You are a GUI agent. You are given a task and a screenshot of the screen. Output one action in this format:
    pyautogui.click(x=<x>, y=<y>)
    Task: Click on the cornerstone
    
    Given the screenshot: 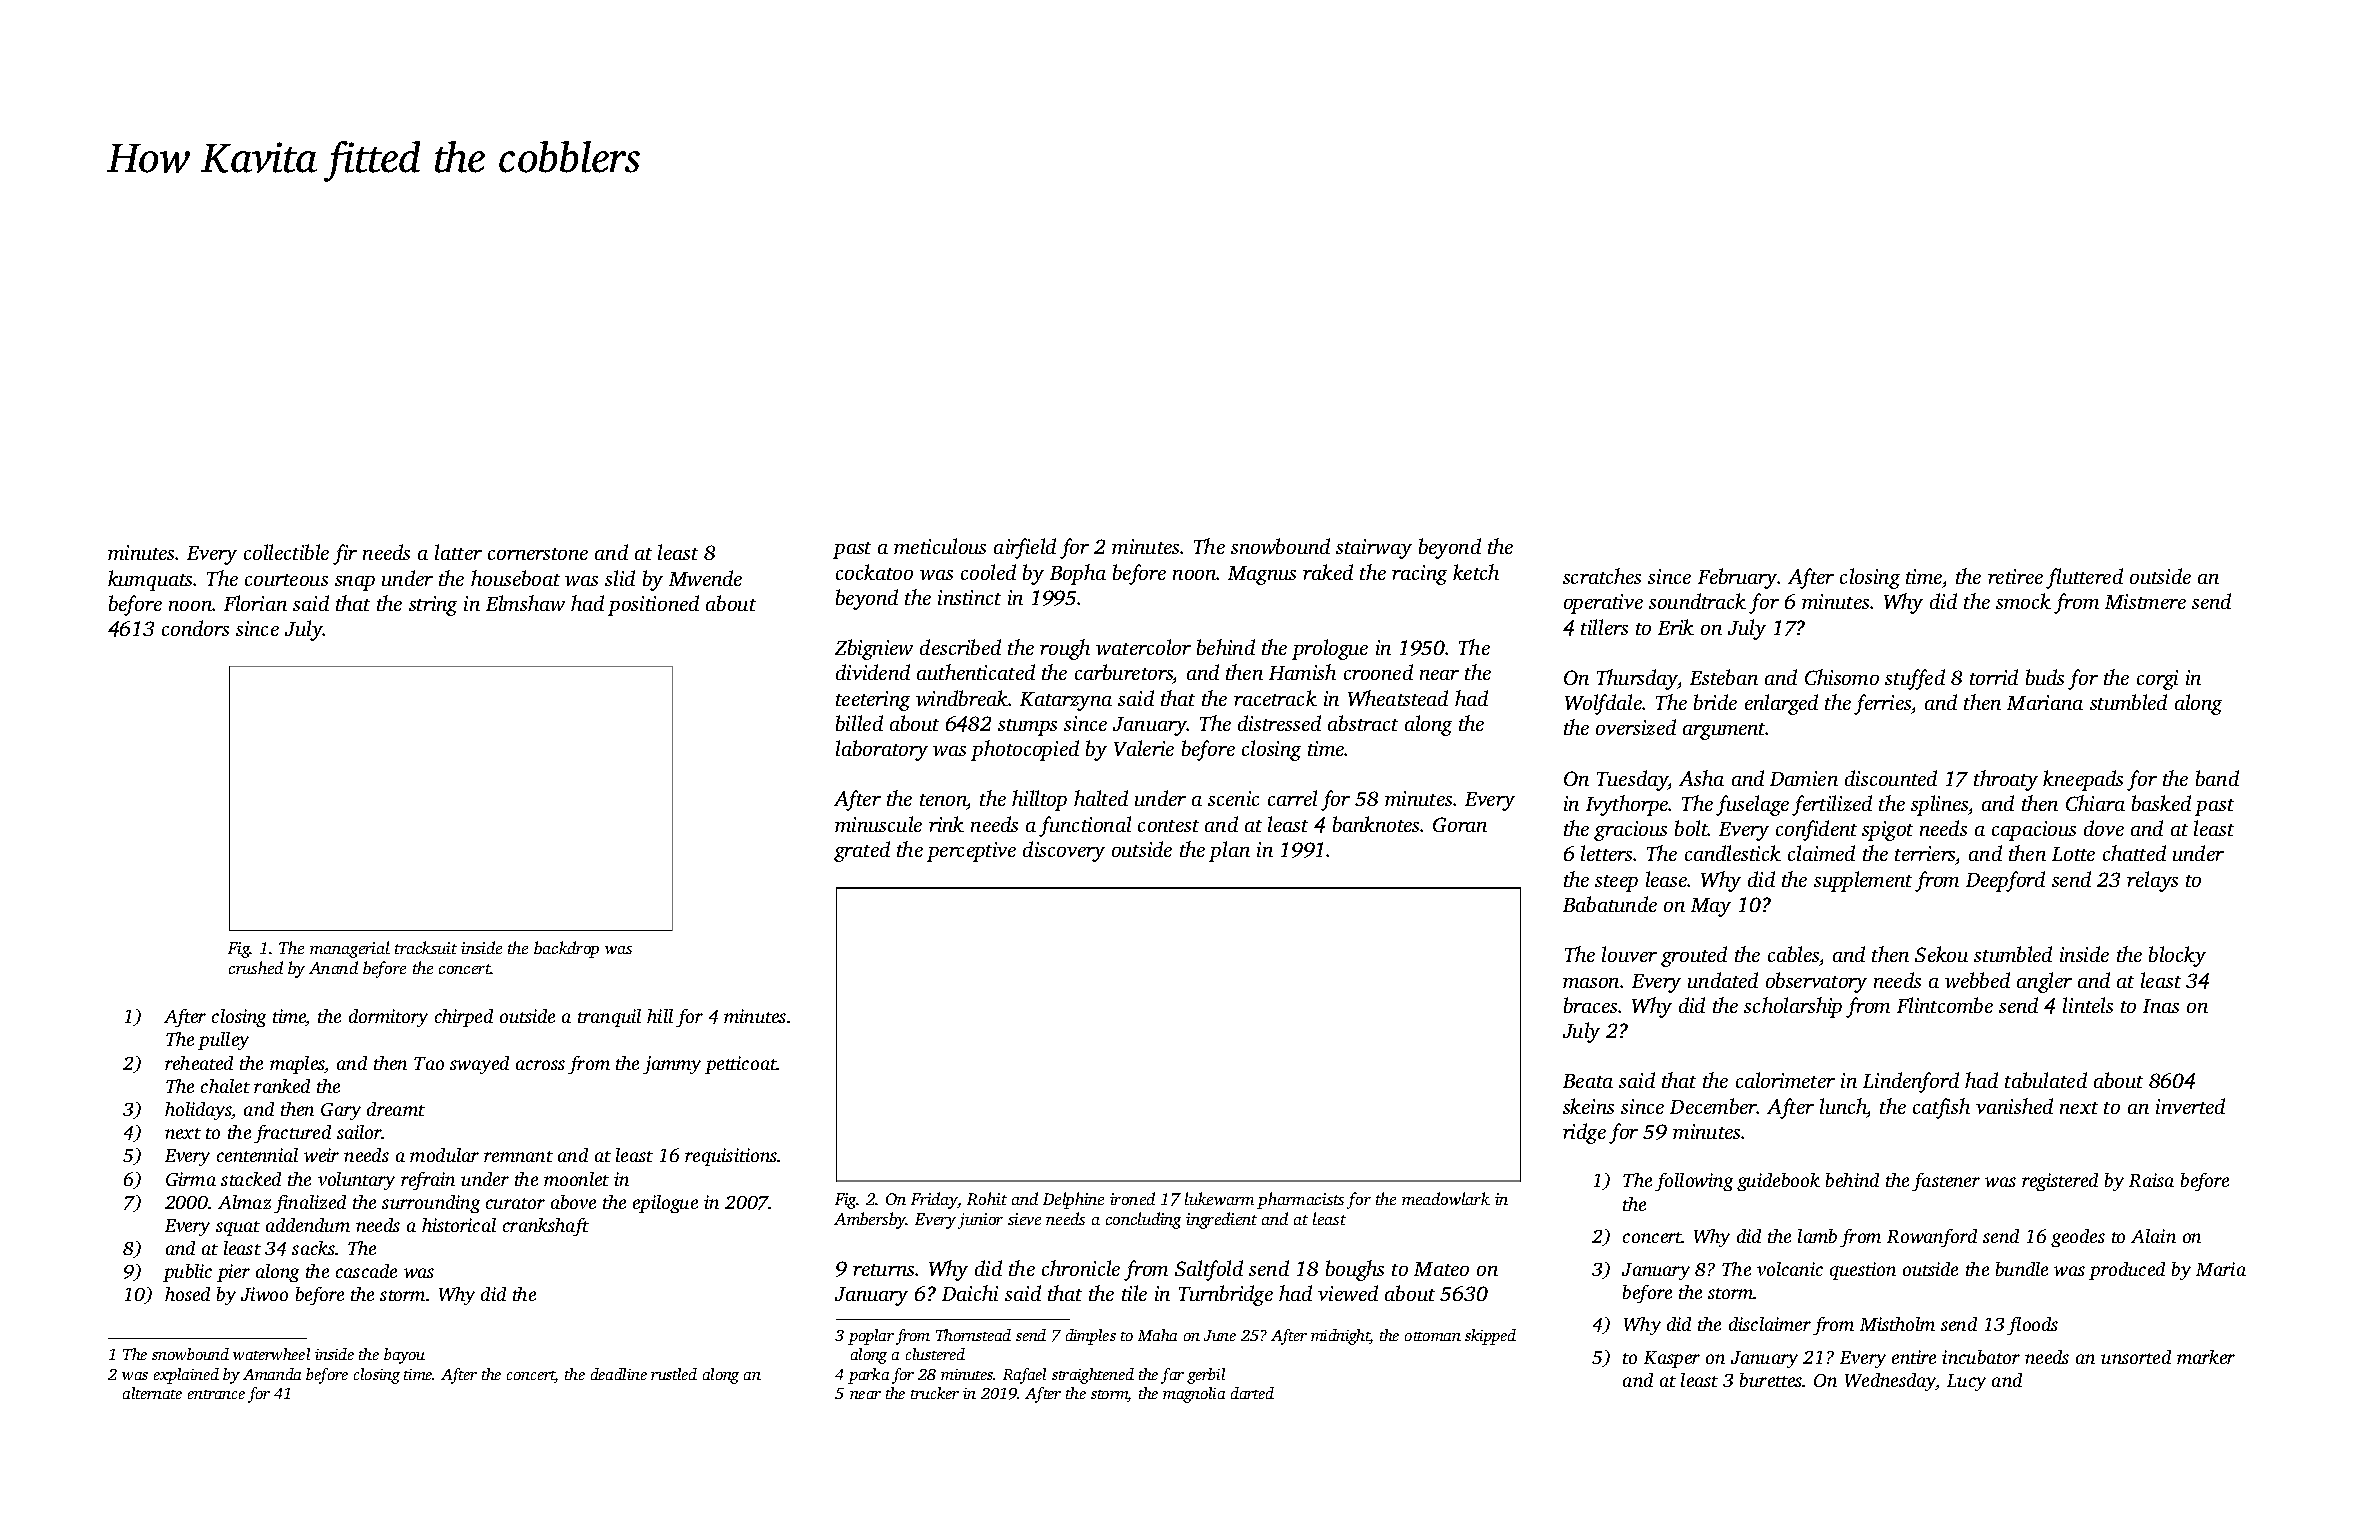 What is the action you would take?
    pyautogui.click(x=538, y=554)
